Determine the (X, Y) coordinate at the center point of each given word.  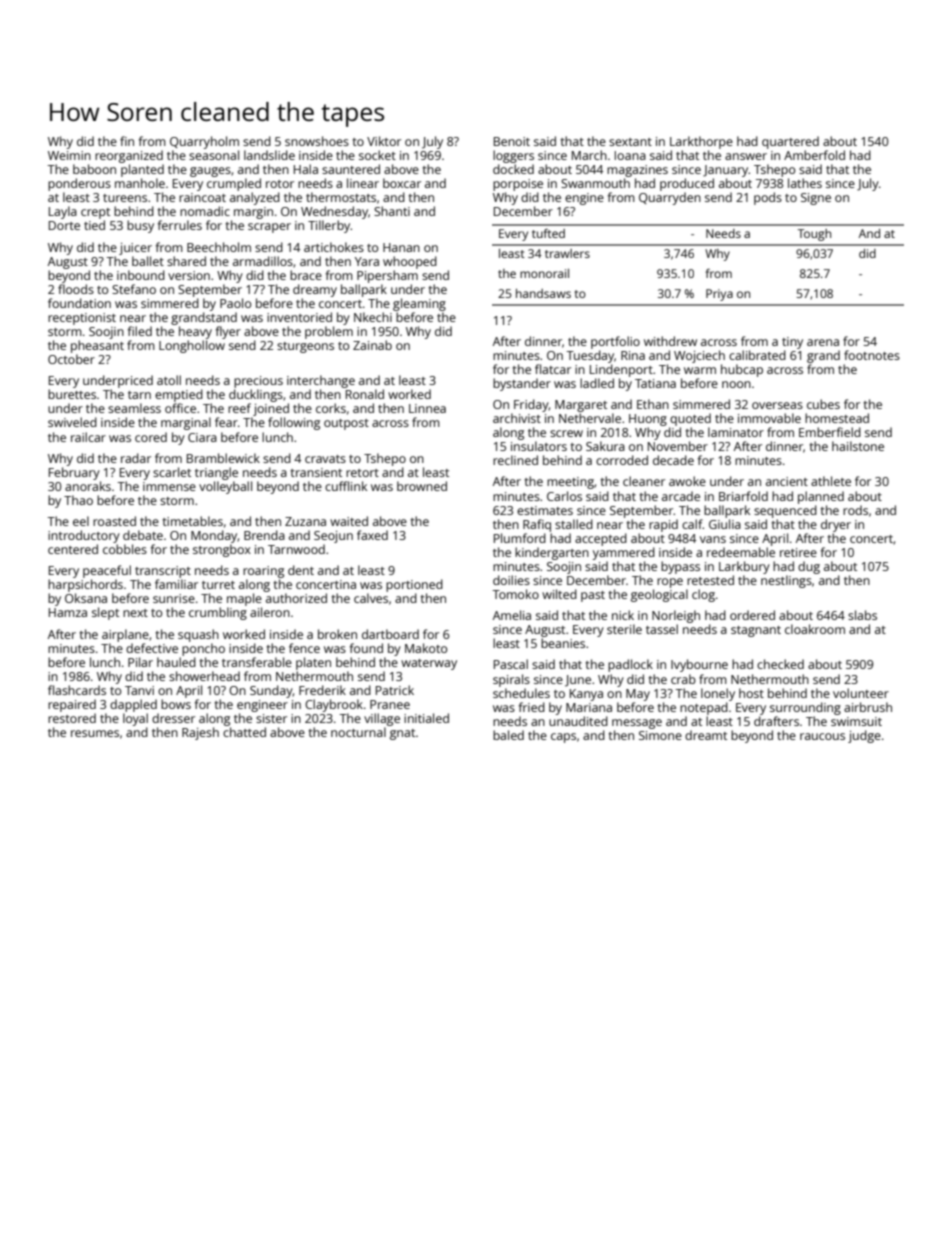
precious (258, 382)
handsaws (543, 293)
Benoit (512, 141)
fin (127, 141)
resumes (95, 733)
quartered (790, 142)
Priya (719, 295)
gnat (402, 734)
